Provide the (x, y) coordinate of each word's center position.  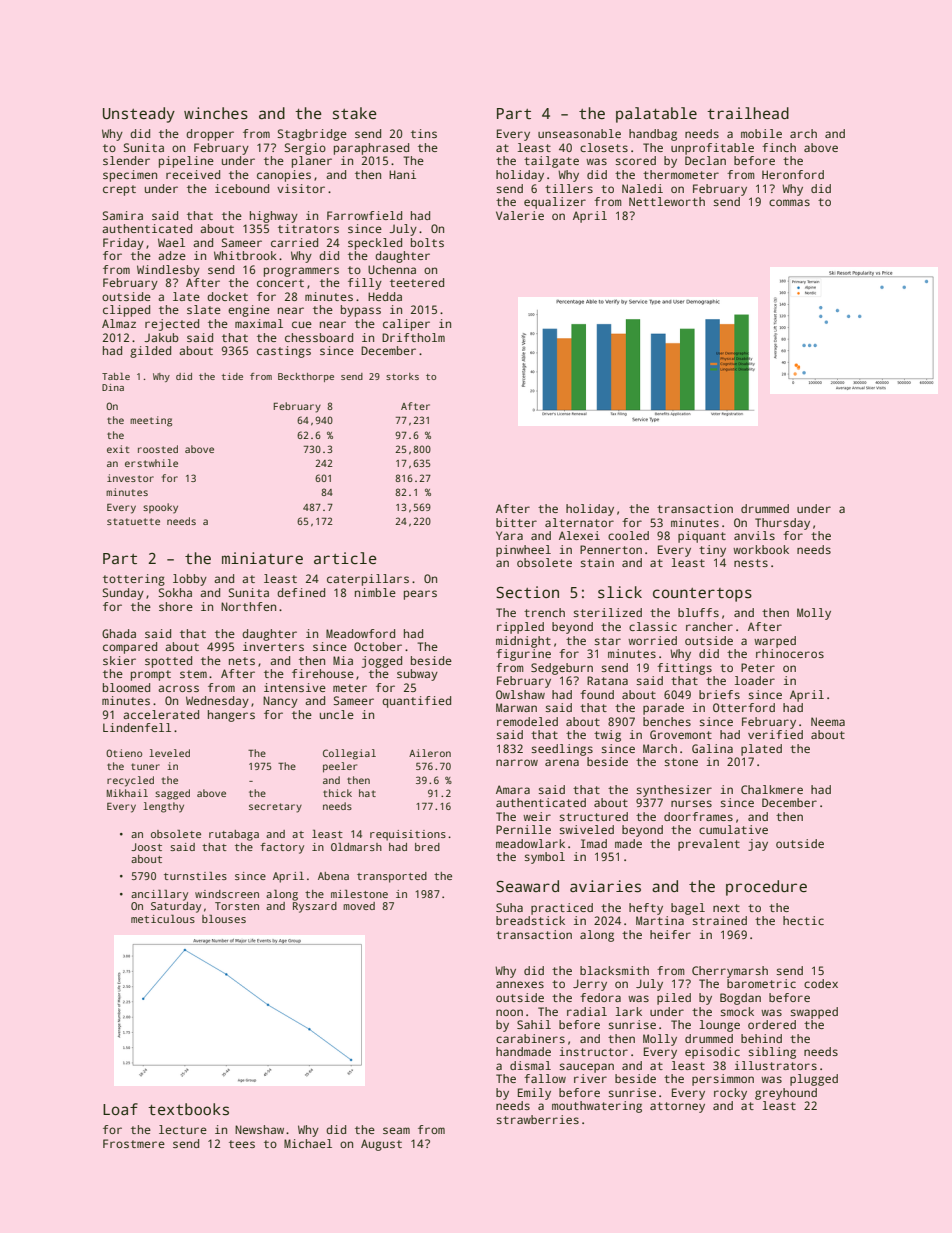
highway (274, 217)
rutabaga (234, 835)
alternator (579, 522)
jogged (382, 662)
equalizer (555, 203)
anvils (754, 535)
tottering (134, 580)
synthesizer (674, 791)
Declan (705, 160)
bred (427, 847)
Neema (828, 721)
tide (232, 376)
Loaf (120, 1109)
